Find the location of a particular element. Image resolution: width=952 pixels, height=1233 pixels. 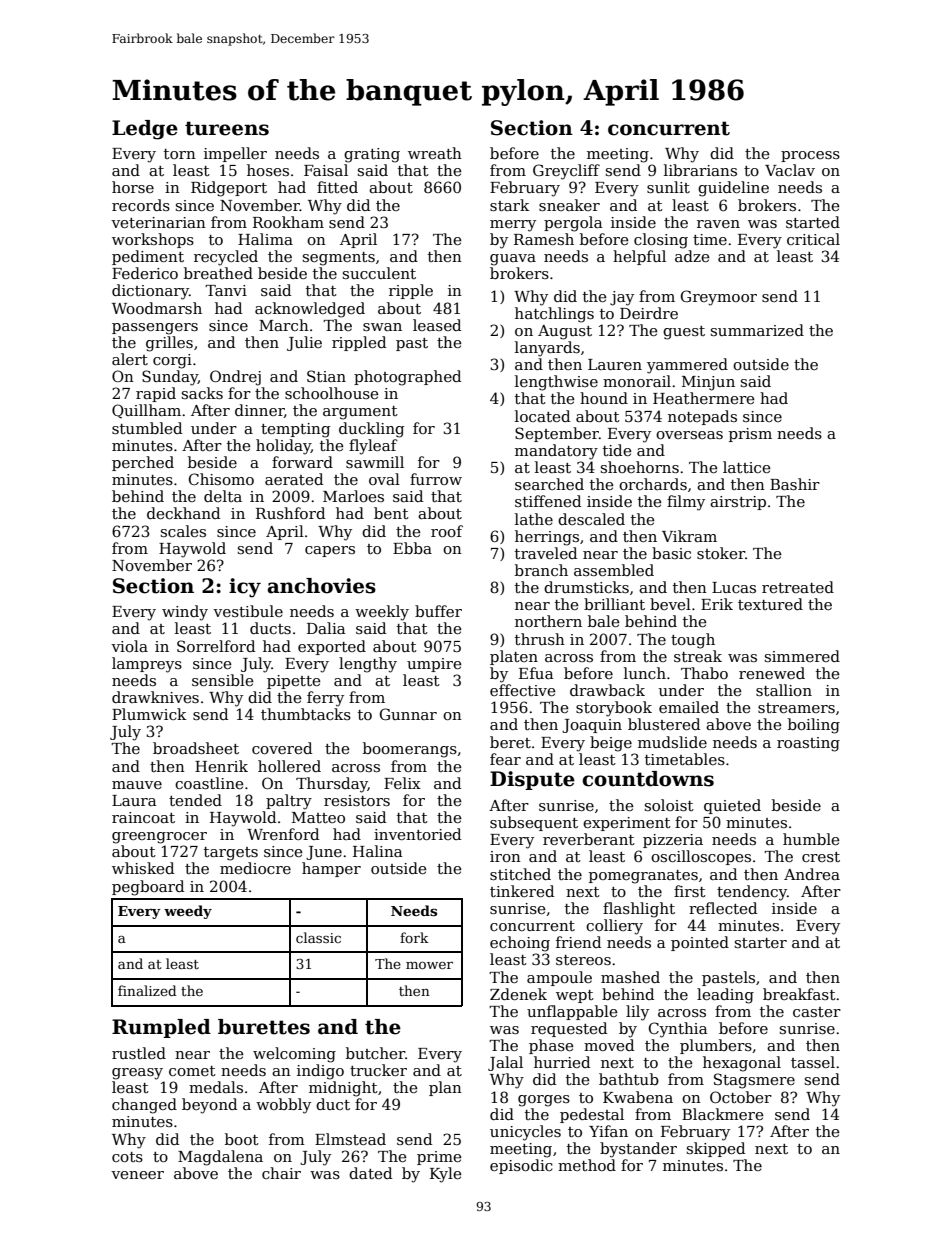

tureens is located at coordinates (227, 128).
